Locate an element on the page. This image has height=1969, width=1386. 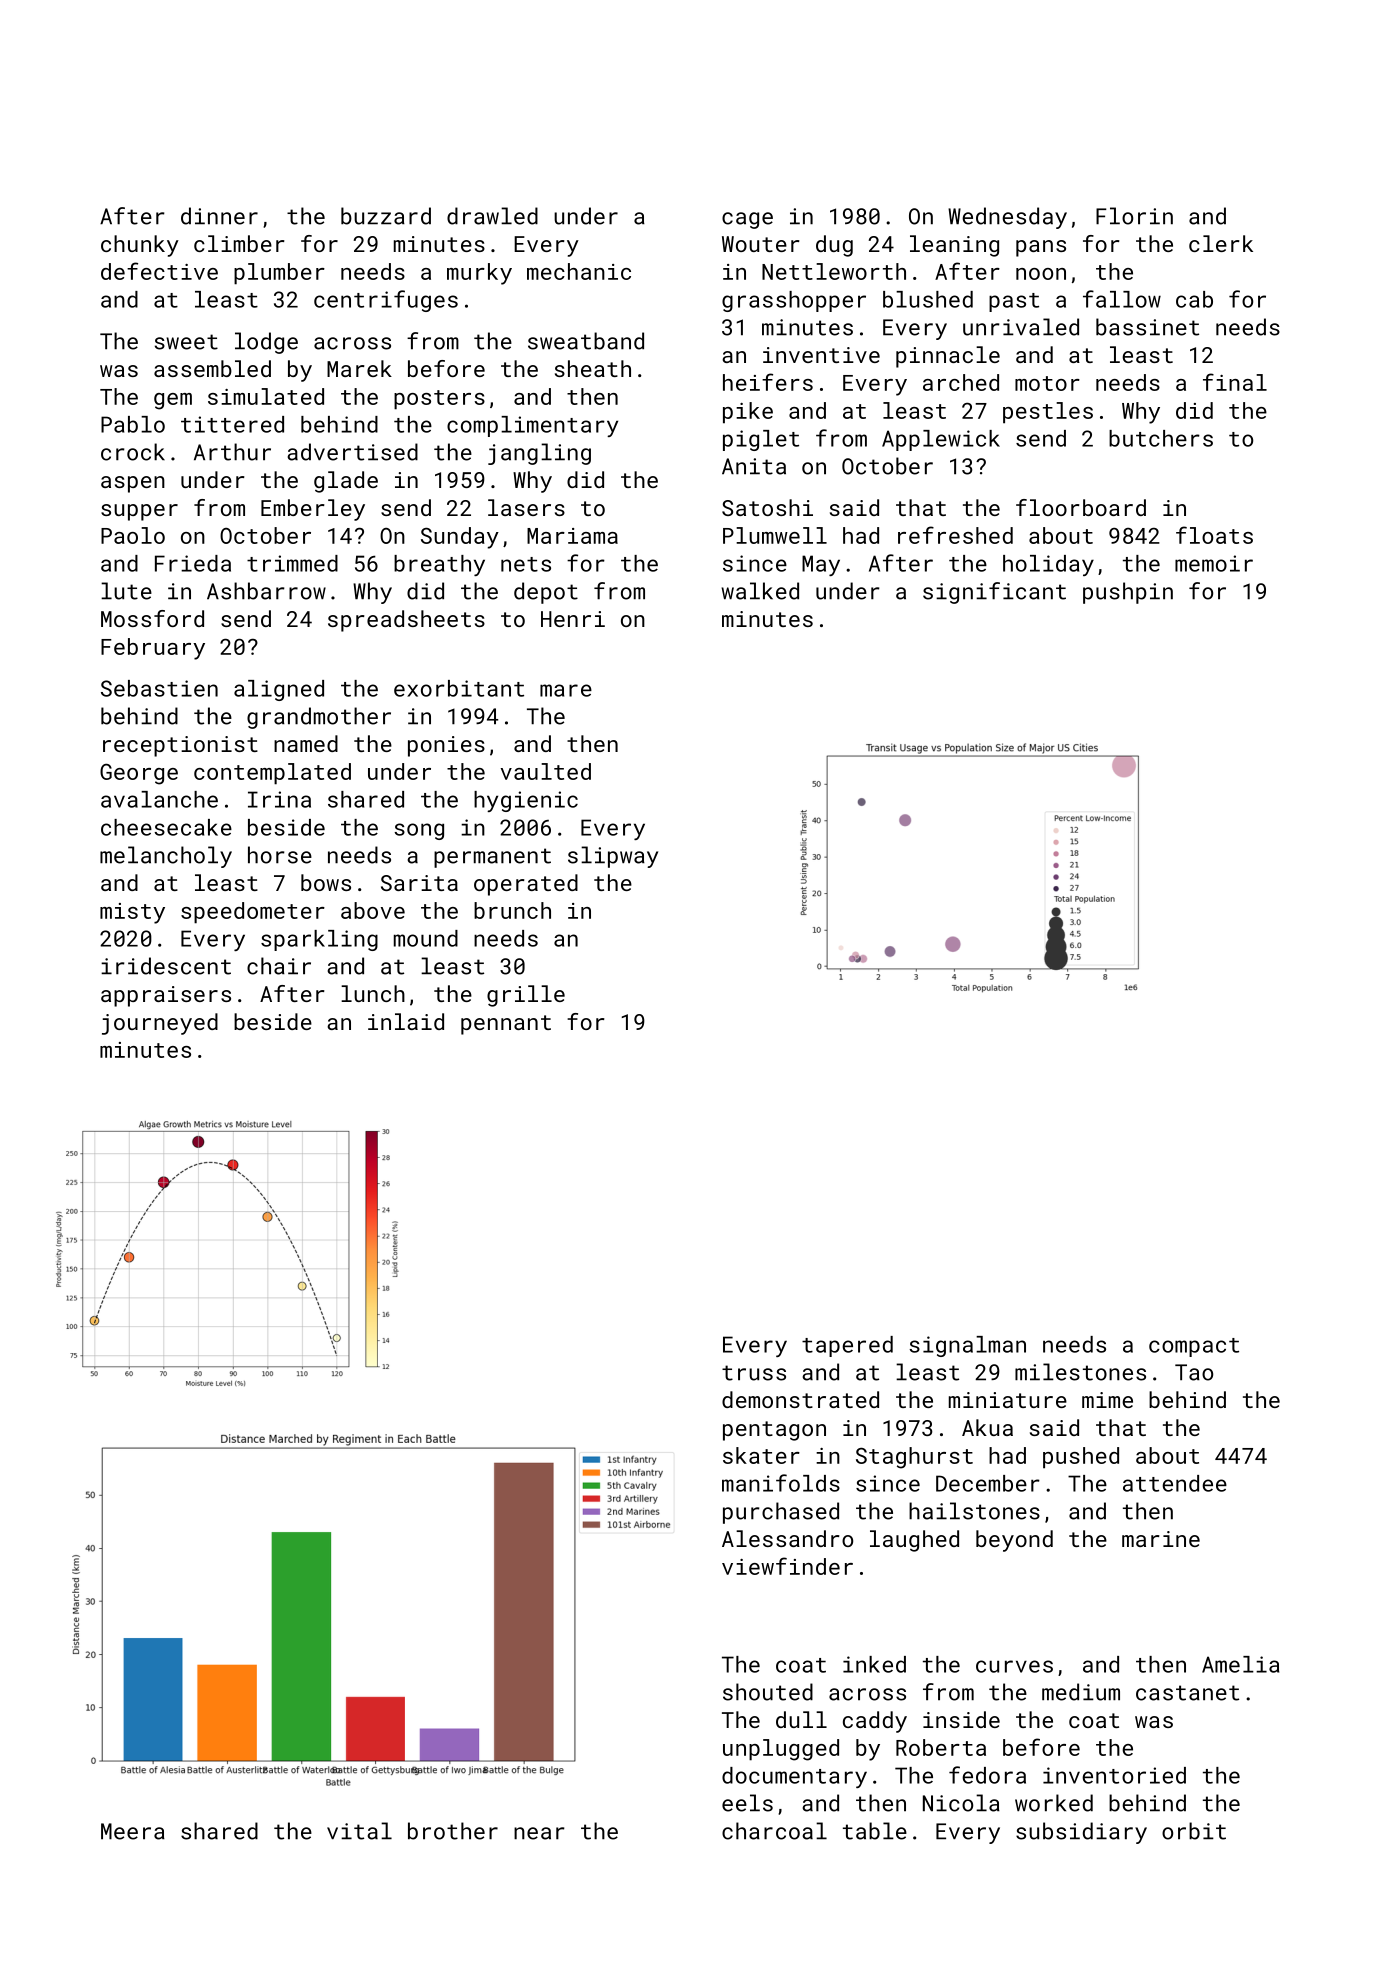
pans is located at coordinates (1041, 248).
